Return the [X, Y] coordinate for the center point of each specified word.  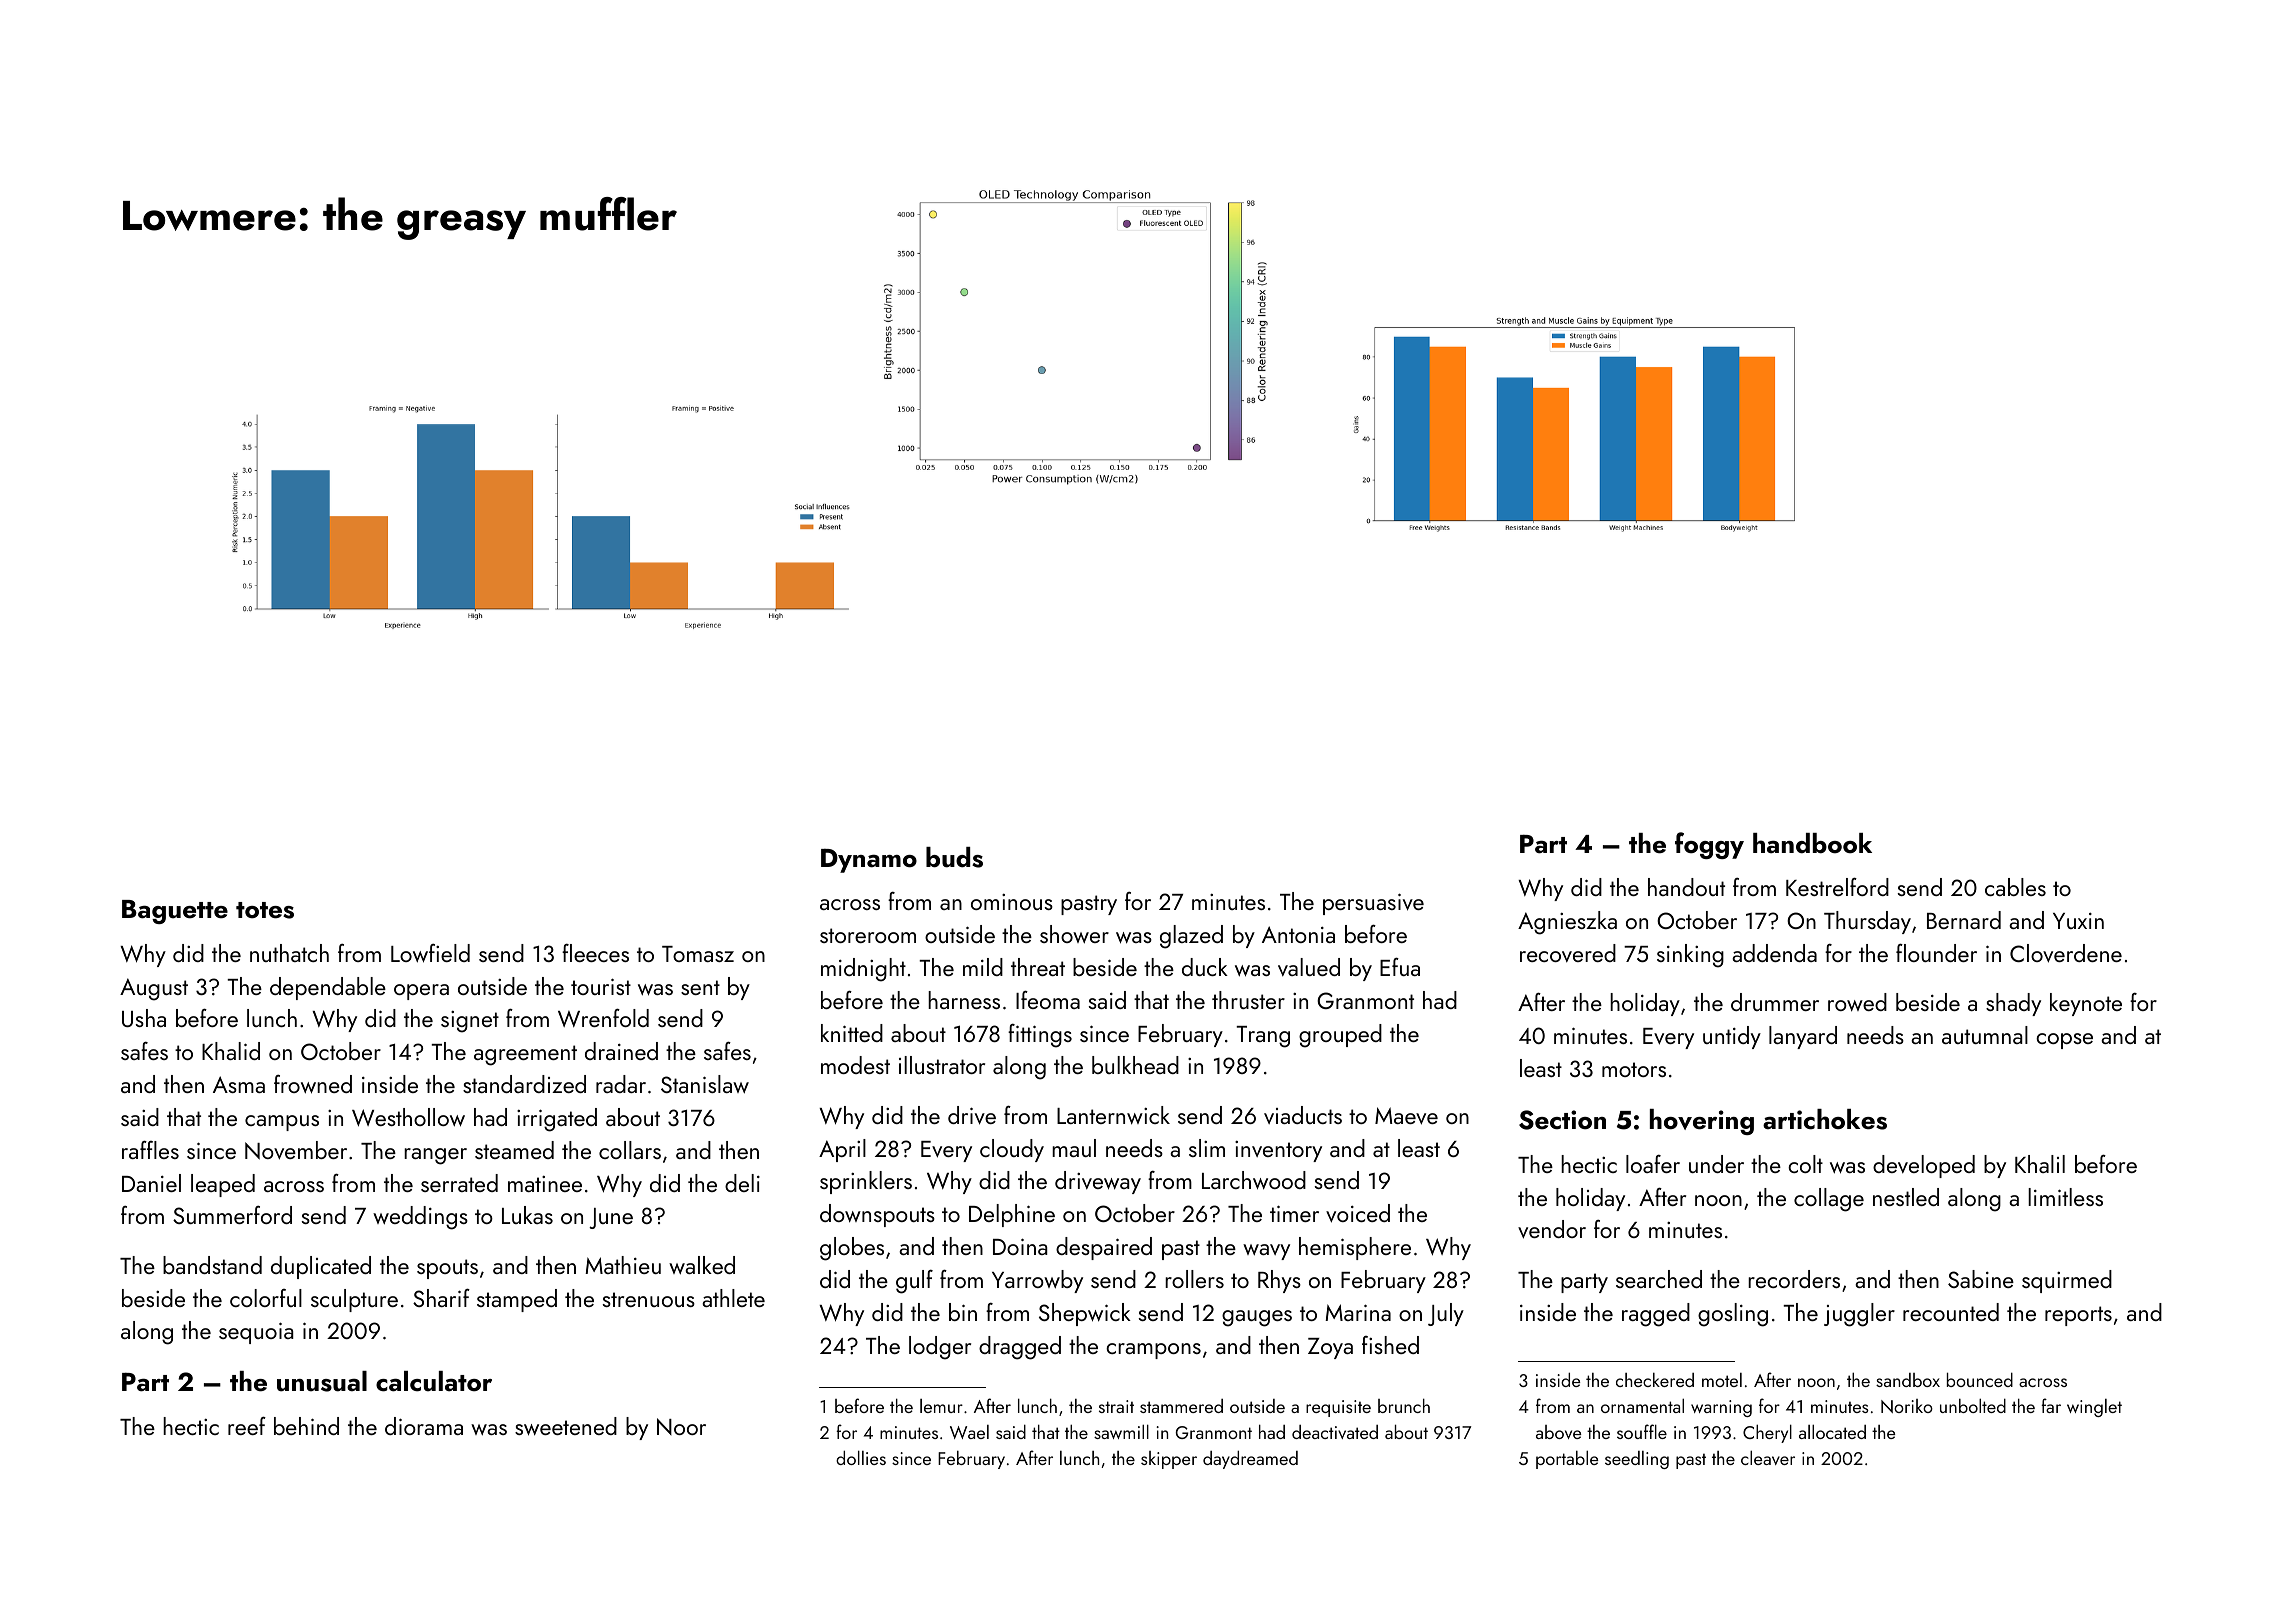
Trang [1263, 1037]
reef [247, 1426]
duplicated [321, 1267]
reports [2078, 1316]
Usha [144, 1018]
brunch [1404, 1405]
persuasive [1373, 904]
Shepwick [1085, 1314]
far [2051, 1405]
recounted [1951, 1312]
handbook [1812, 843]
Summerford [232, 1215]
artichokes [1825, 1119]
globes [852, 1249]
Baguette [175, 912]
